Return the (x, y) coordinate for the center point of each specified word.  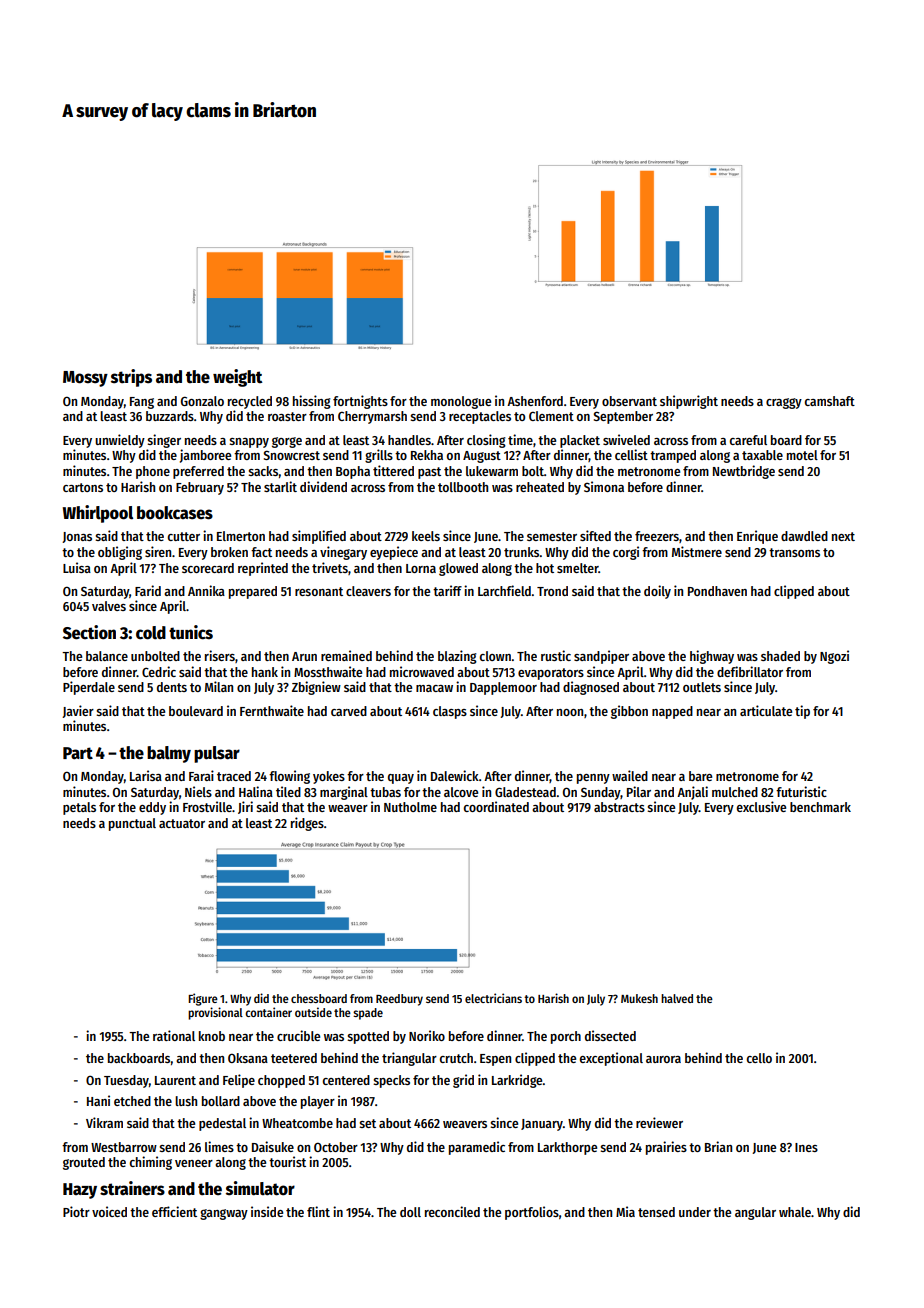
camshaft (830, 401)
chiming (151, 1163)
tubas (385, 792)
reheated (540, 487)
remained (346, 655)
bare (700, 776)
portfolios (532, 1213)
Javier (78, 711)
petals (79, 808)
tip (802, 712)
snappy (249, 443)
